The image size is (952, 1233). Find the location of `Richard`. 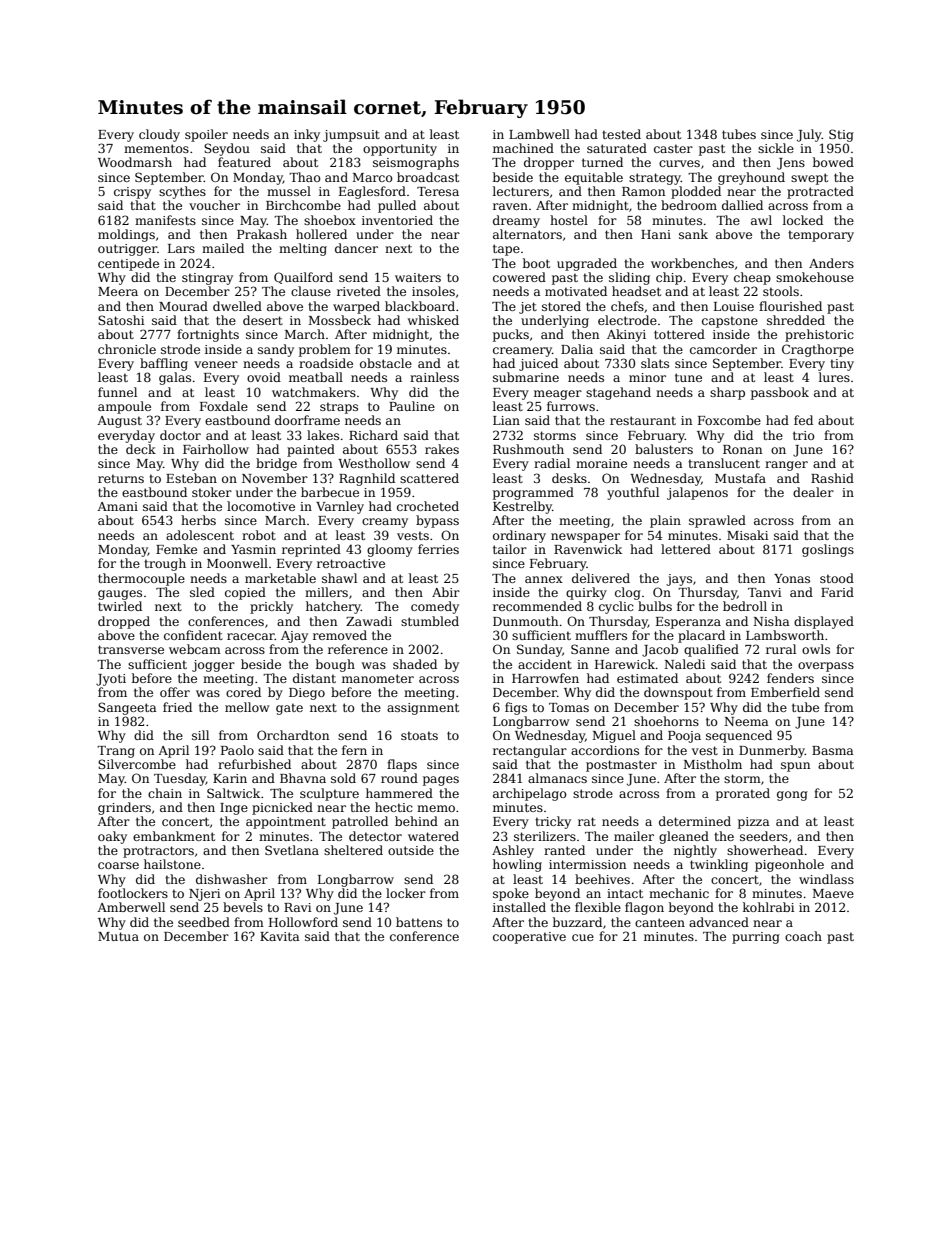

Richard is located at coordinates (373, 435).
